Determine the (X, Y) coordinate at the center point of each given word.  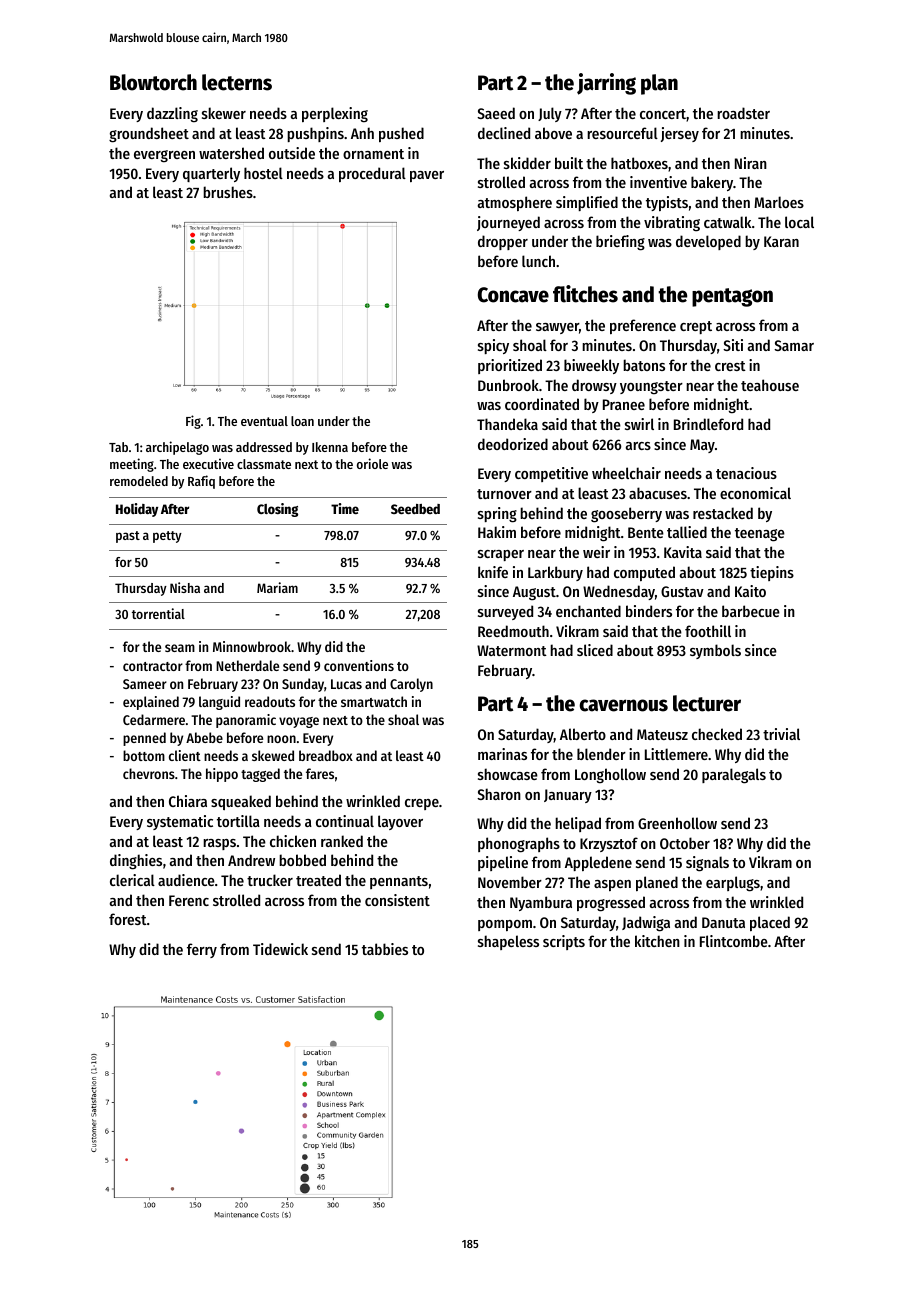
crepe (422, 804)
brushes (228, 192)
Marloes (779, 202)
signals (707, 864)
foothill (708, 631)
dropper (503, 242)
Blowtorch (153, 82)
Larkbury (555, 573)
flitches (585, 294)
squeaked (241, 802)
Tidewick (280, 949)
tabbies (385, 949)
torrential (158, 613)
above (553, 133)
